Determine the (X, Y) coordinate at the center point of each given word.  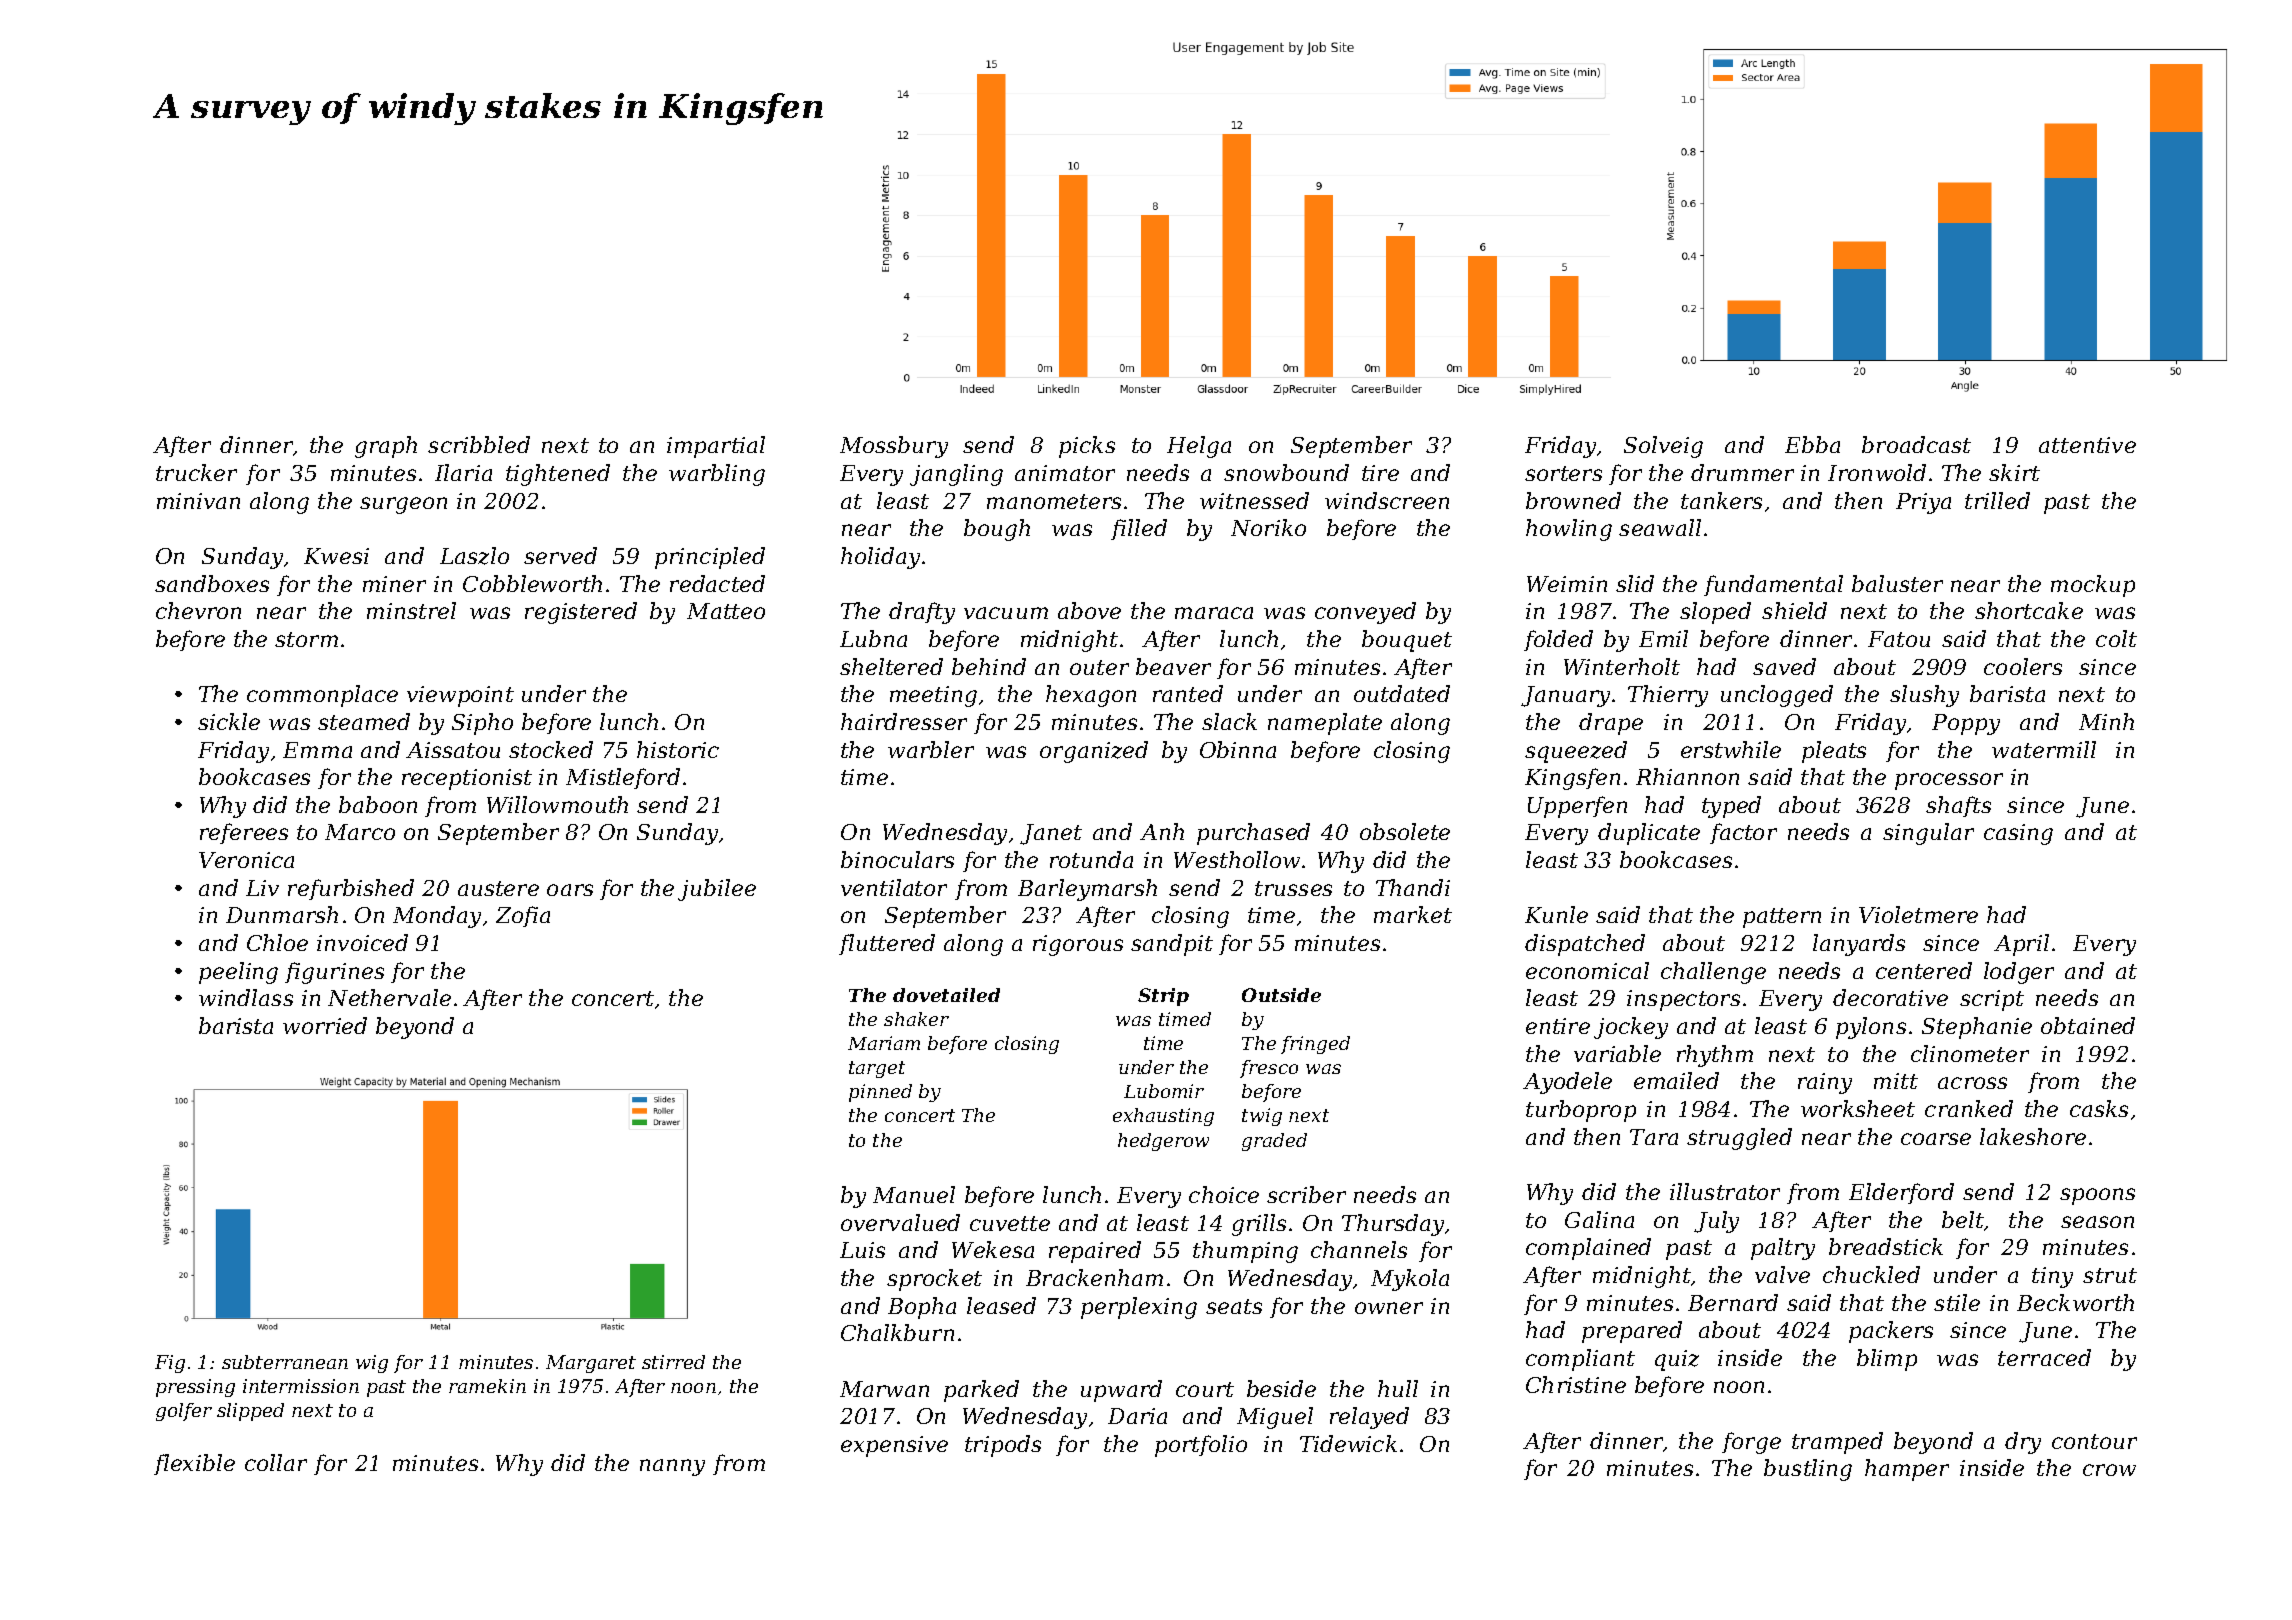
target (877, 1069)
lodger (2019, 973)
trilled (1997, 500)
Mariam (884, 1043)
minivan (198, 501)
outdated (1402, 693)
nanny (672, 1467)
